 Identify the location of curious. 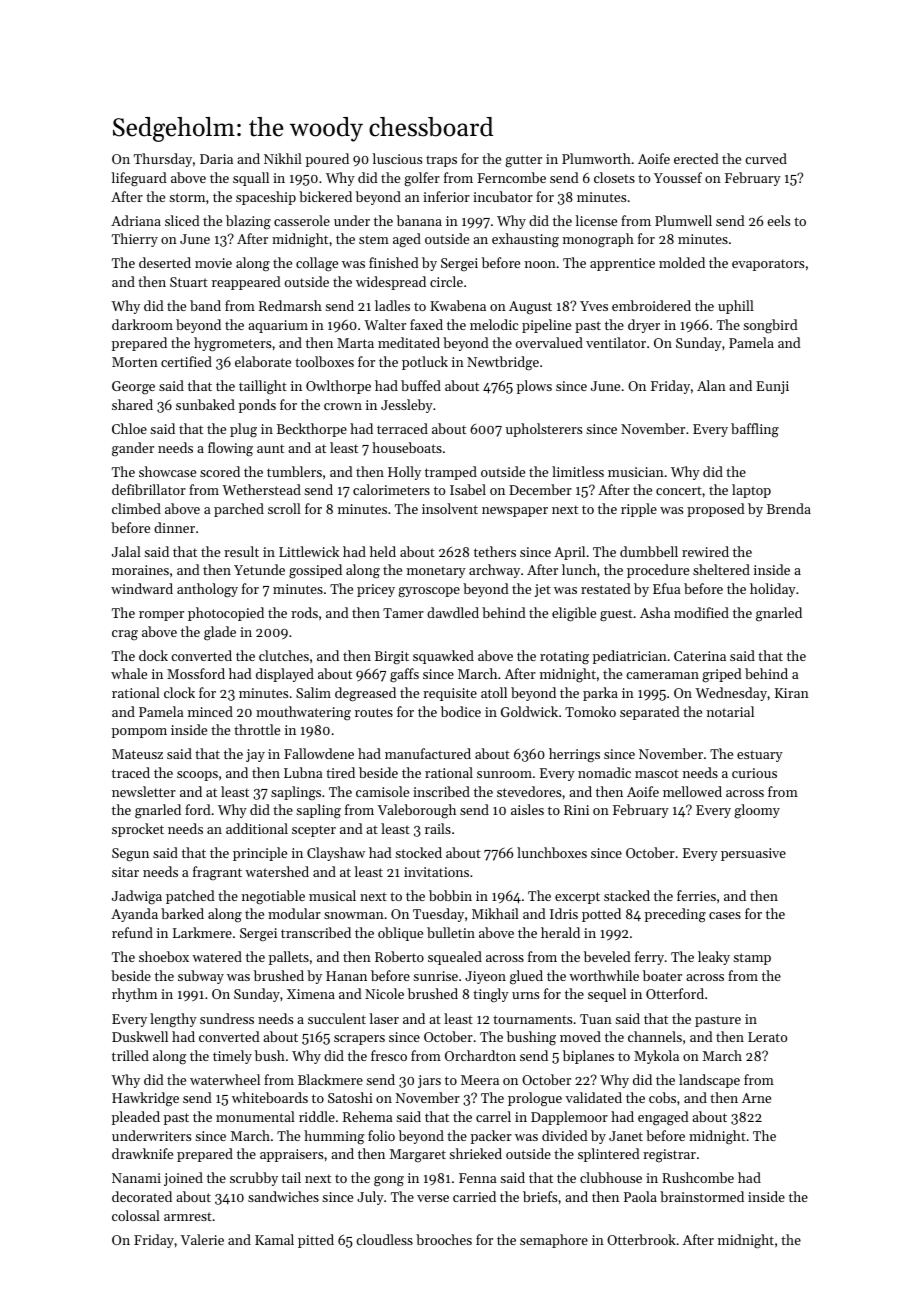
(754, 773).
